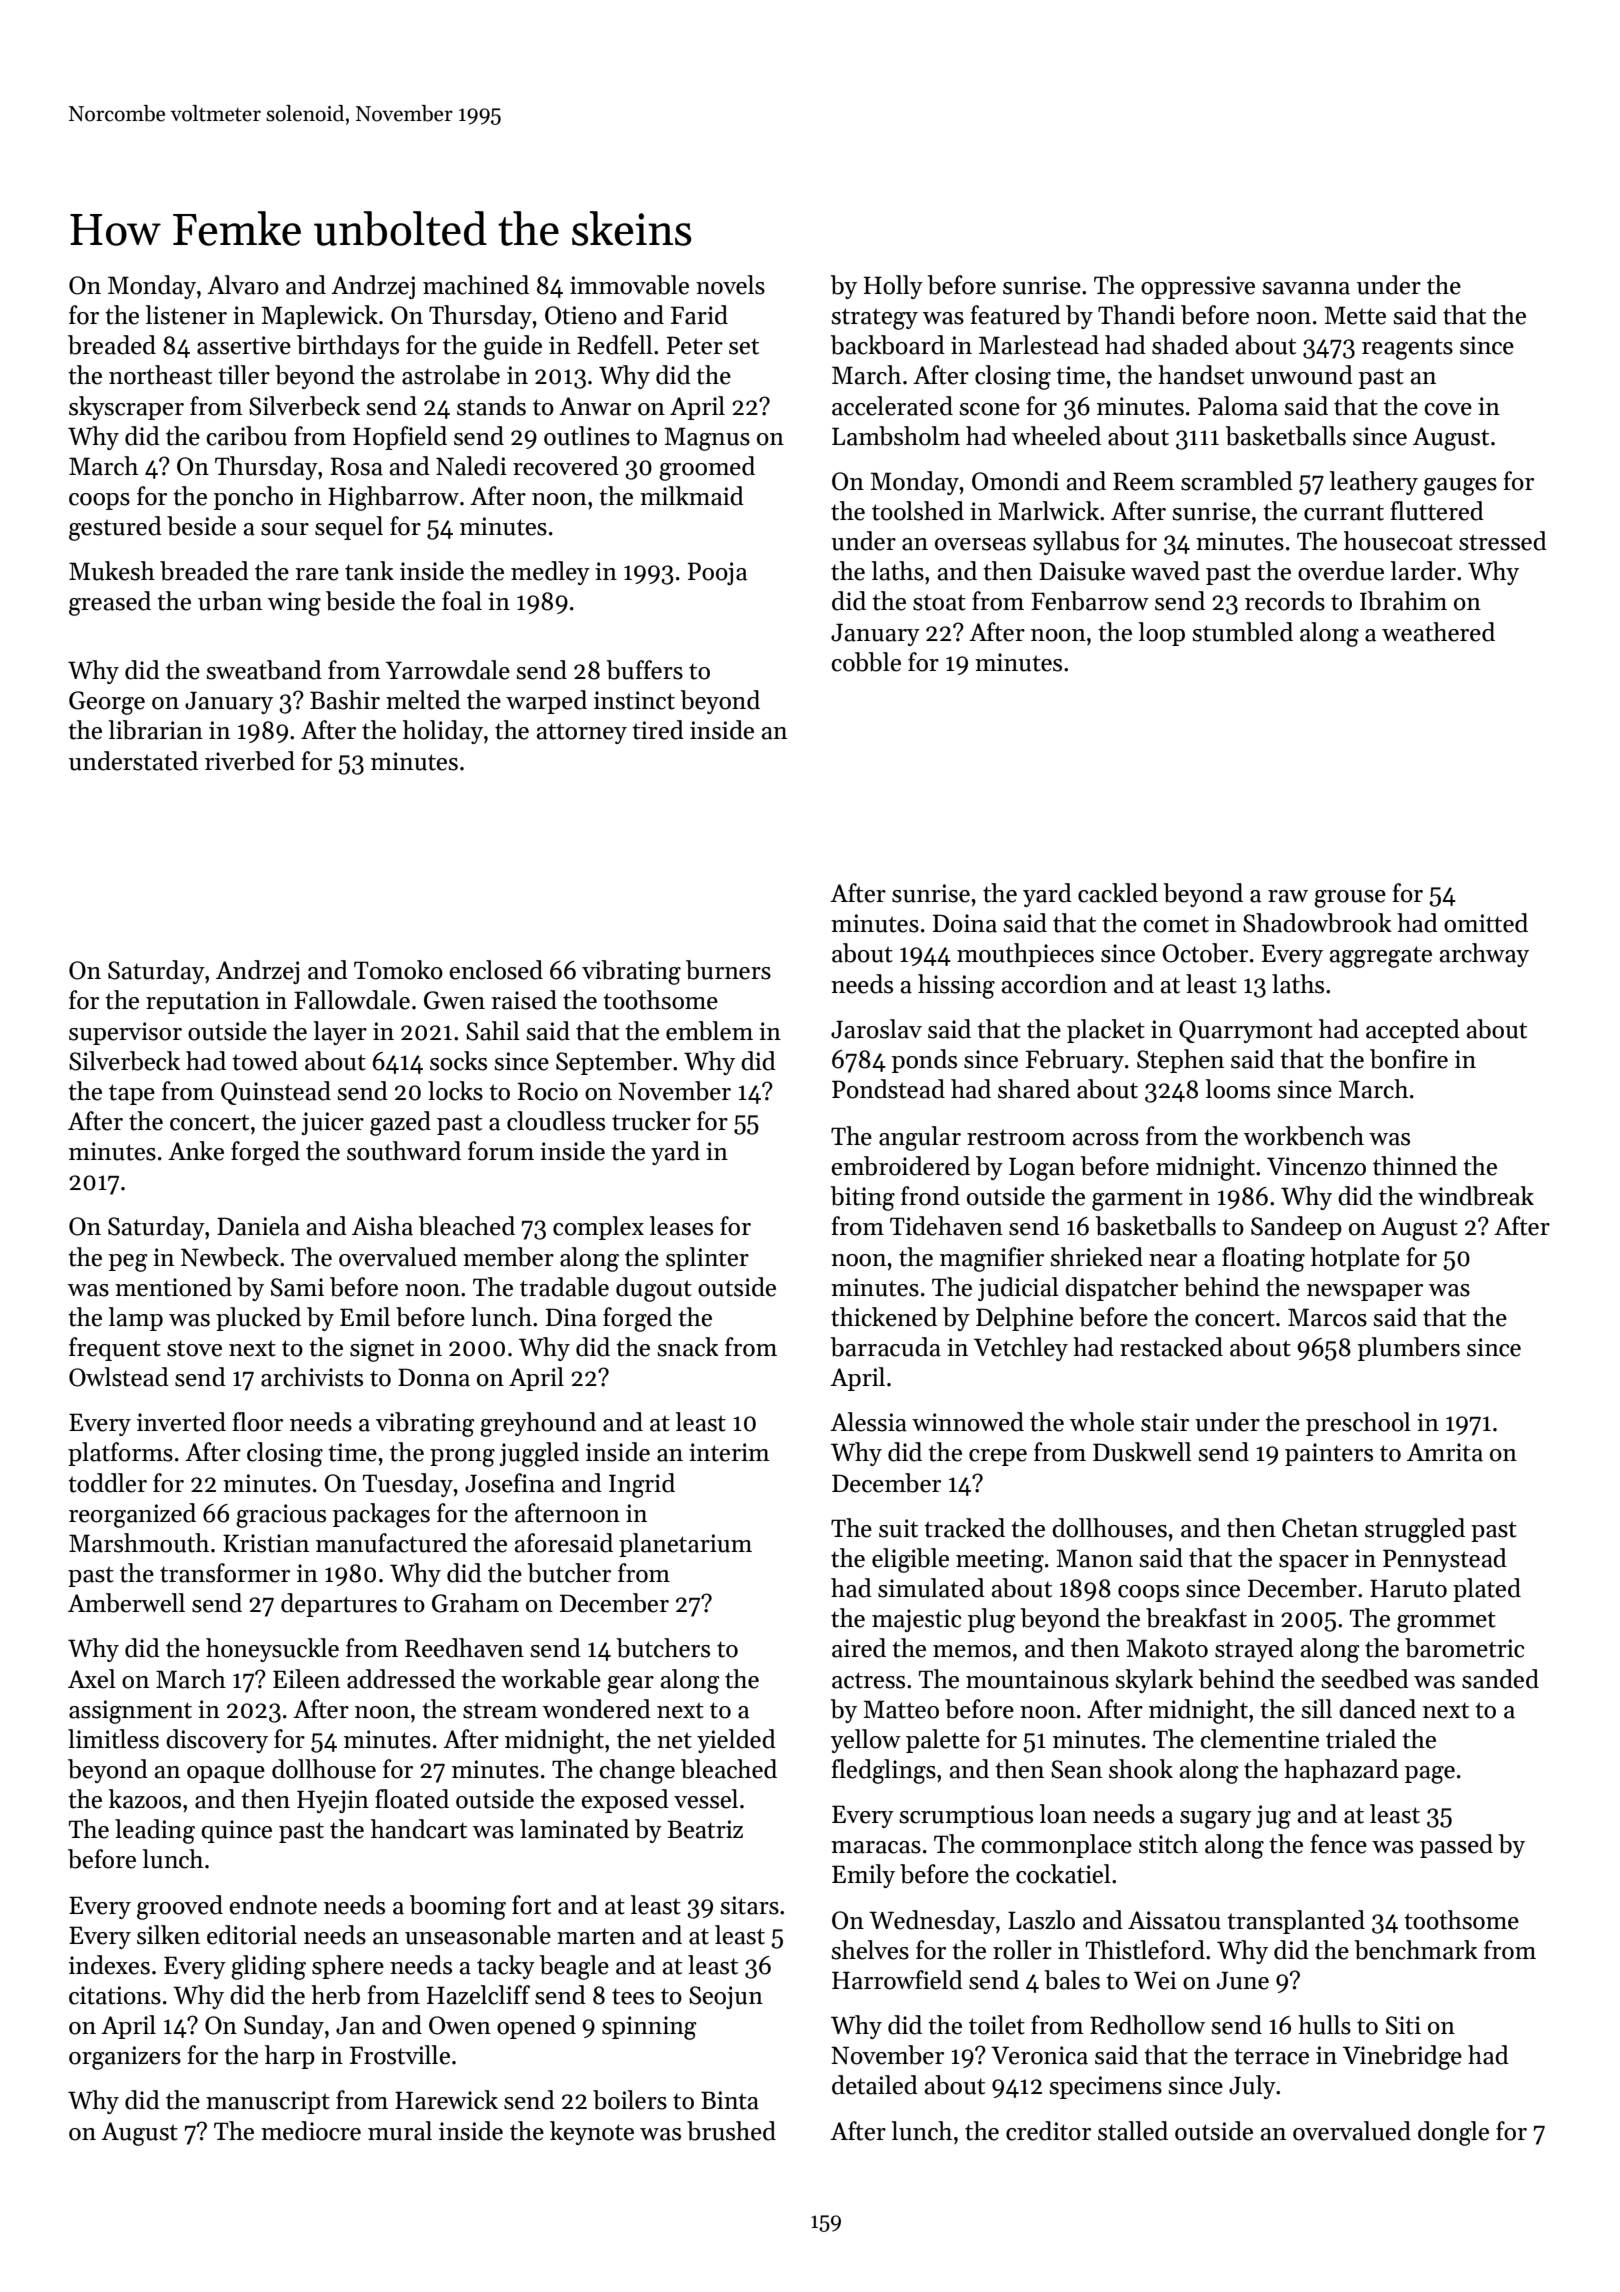 The height and width of the document is (2292, 1620). Describe the element at coordinates (707, 439) in the document. I see `Magnus` at that location.
